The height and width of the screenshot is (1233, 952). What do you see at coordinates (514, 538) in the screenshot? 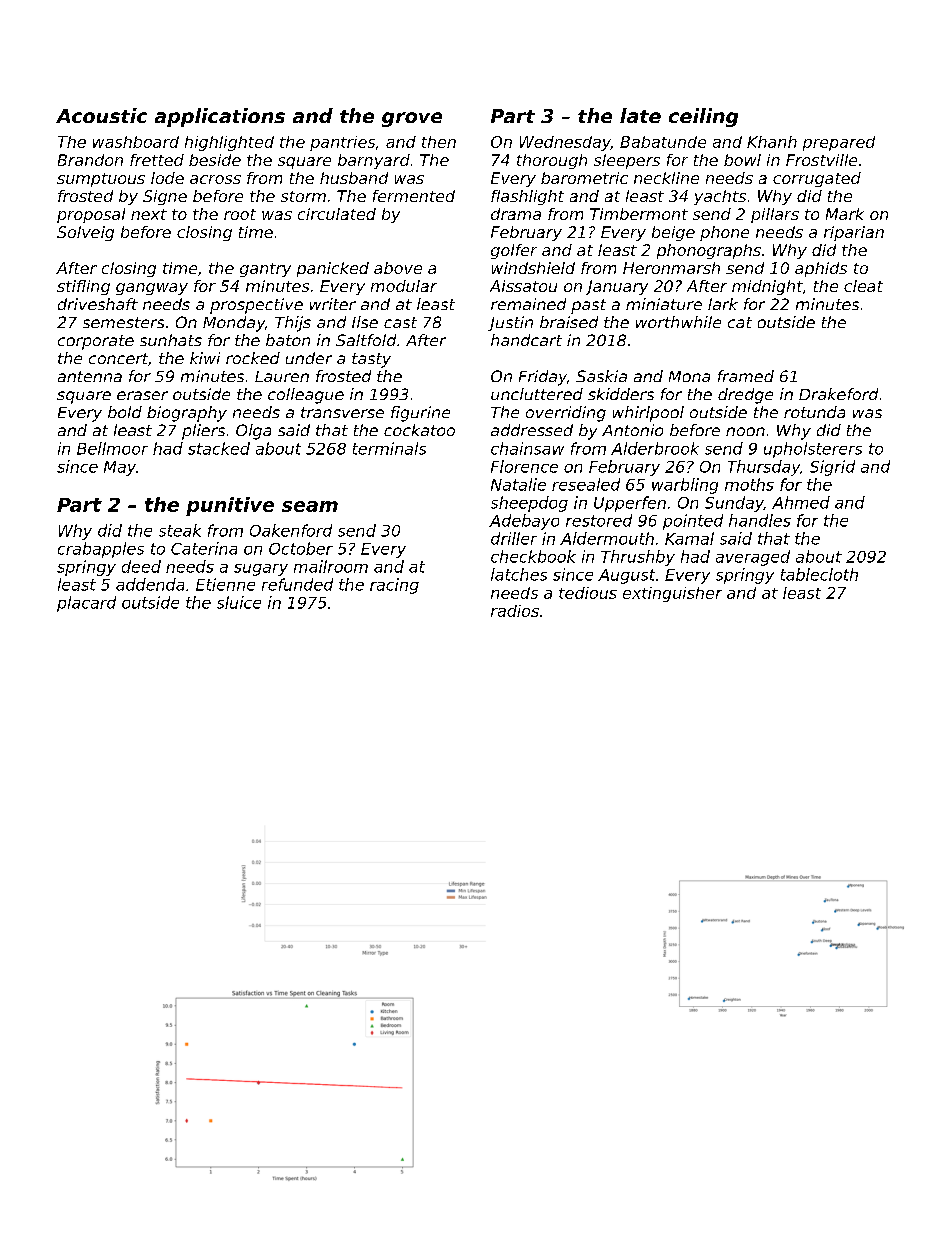
I see `driller` at bounding box center [514, 538].
